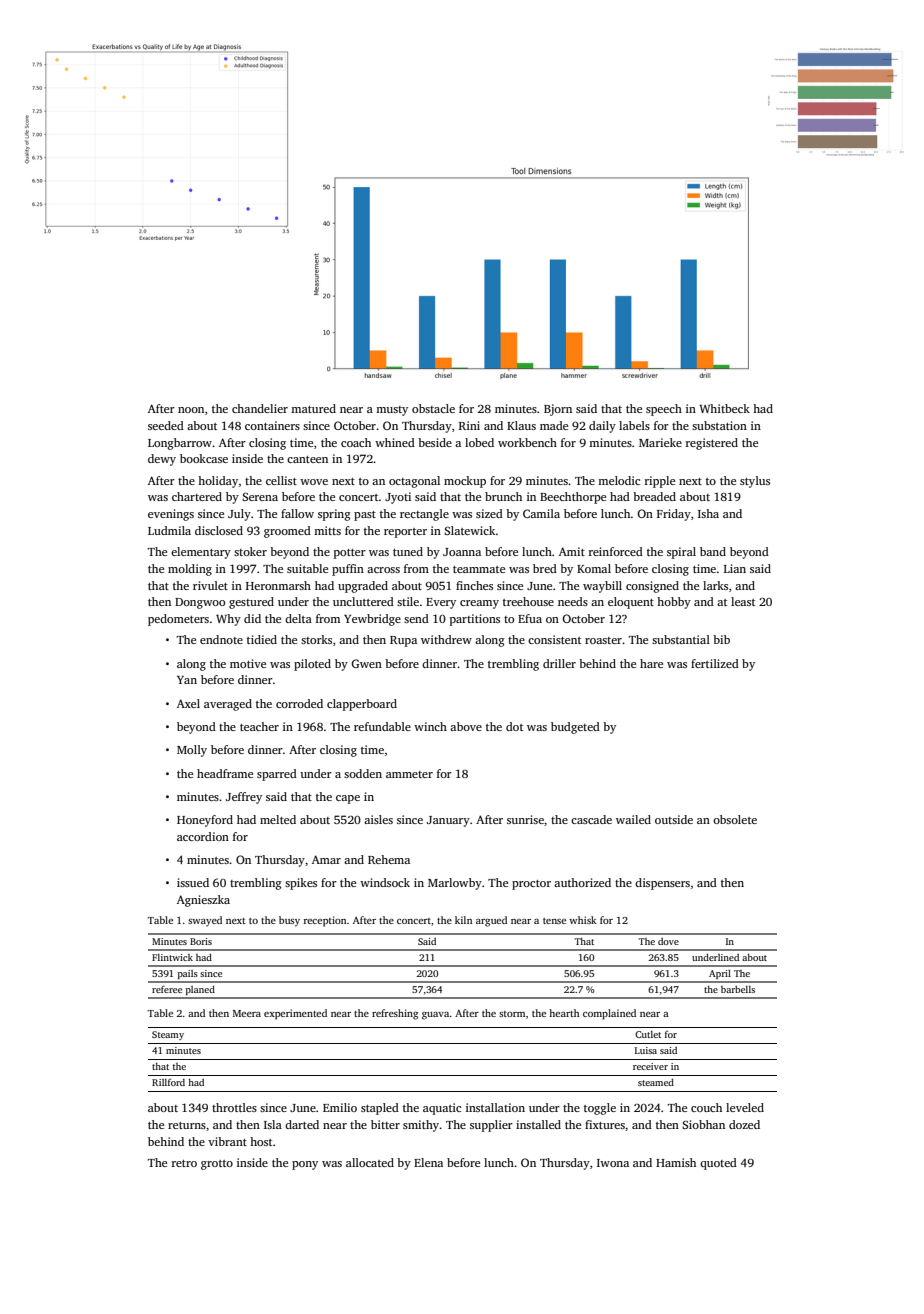 Image resolution: width=924 pixels, height=1314 pixels. Describe the element at coordinates (261, 1141) in the screenshot. I see `host` at that location.
